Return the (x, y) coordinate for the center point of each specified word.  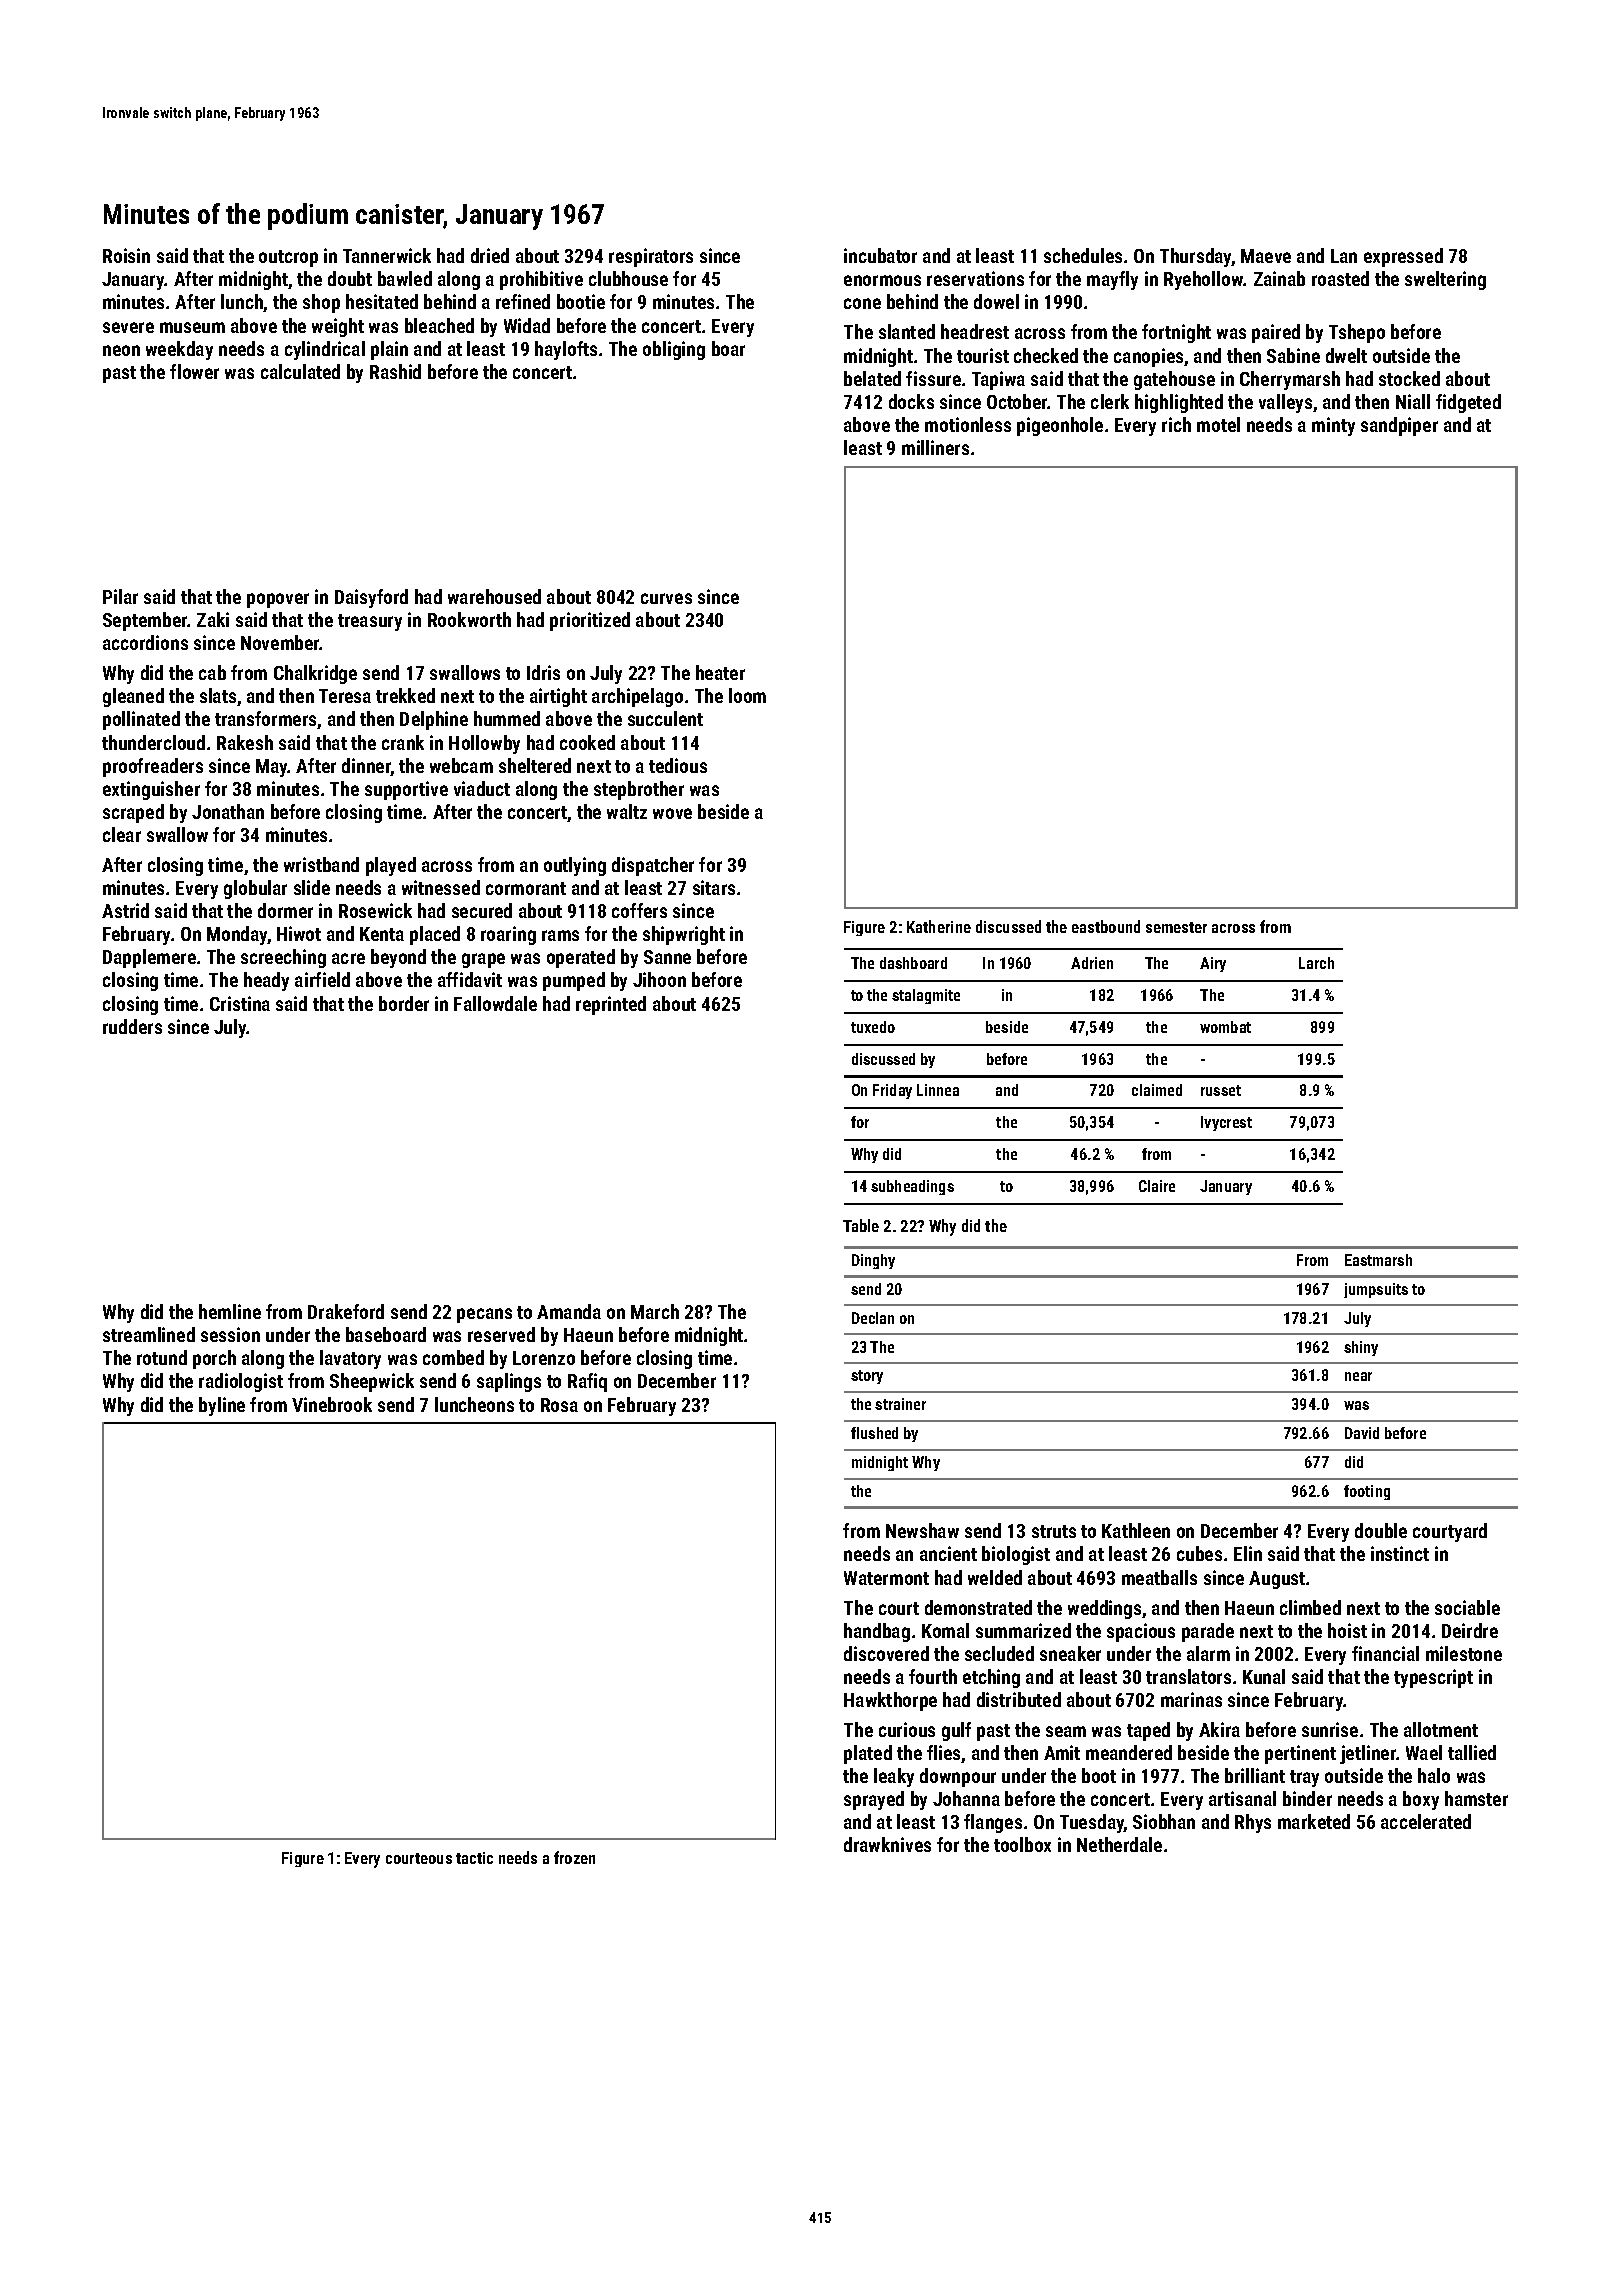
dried (490, 255)
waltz (627, 811)
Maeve (1266, 256)
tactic (474, 1858)
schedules (1083, 255)
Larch (1316, 963)
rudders (132, 1026)
